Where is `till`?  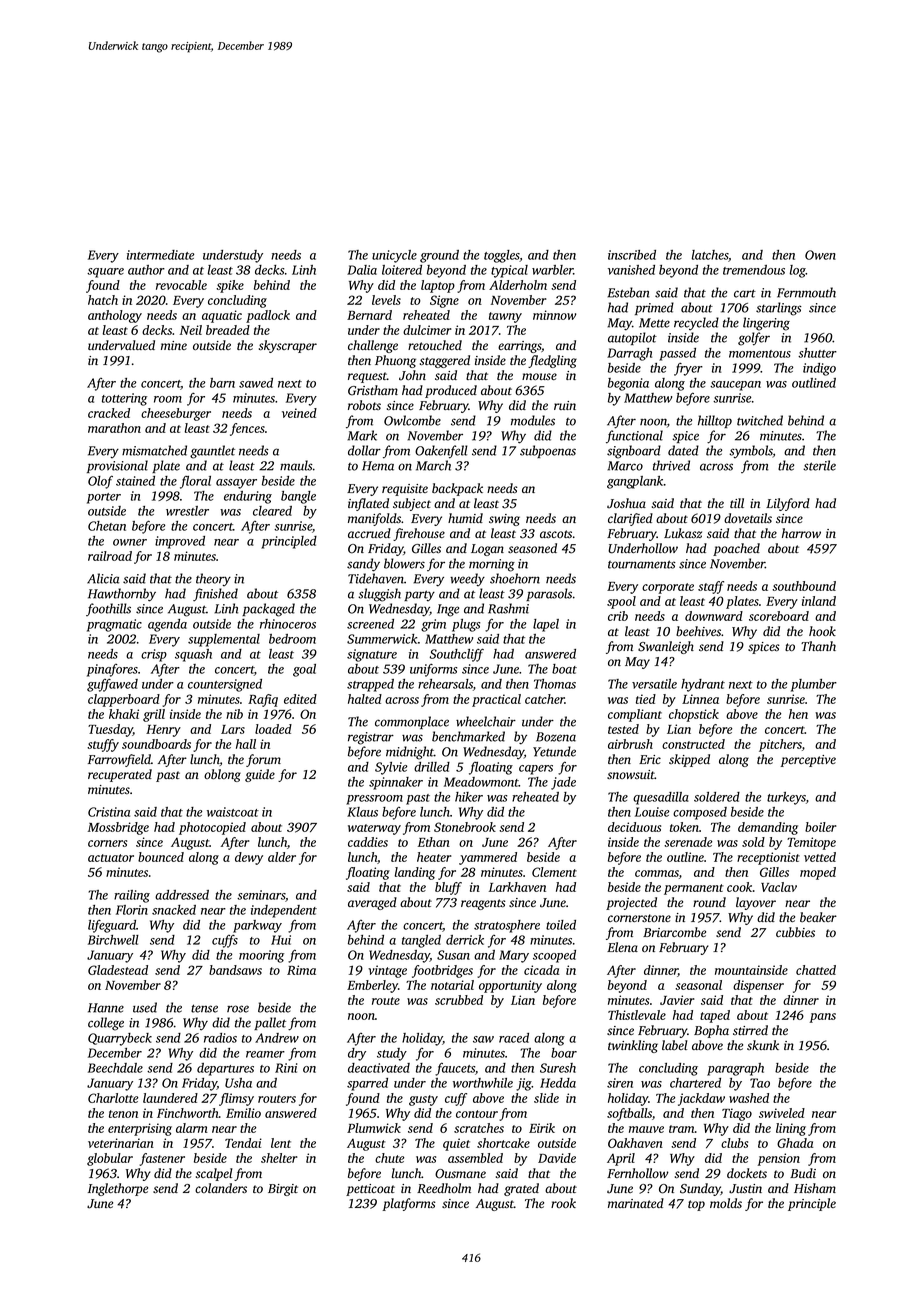
till is located at coordinates (737, 503).
